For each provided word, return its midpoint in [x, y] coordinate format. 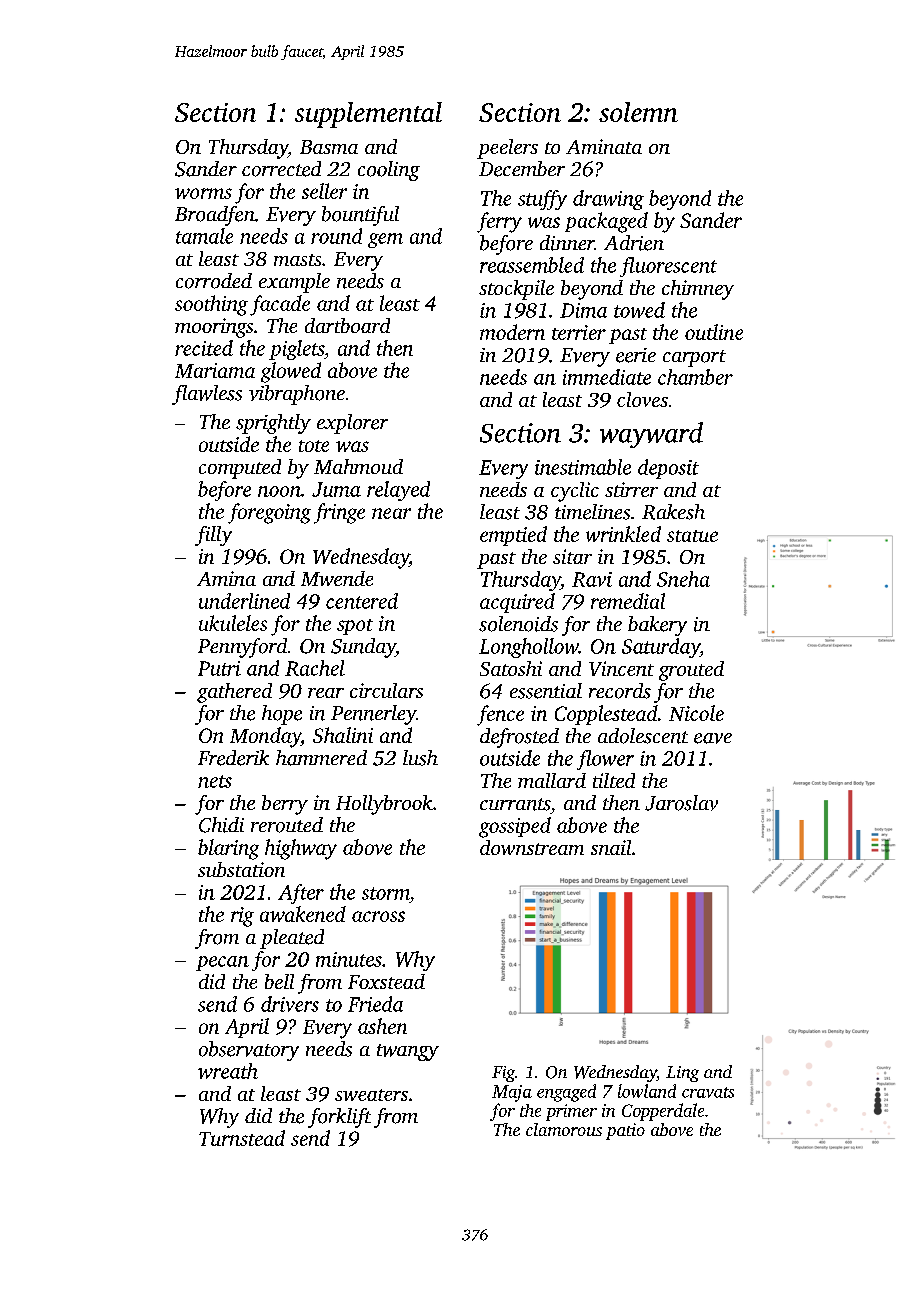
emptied [513, 536]
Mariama [215, 370]
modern [512, 332]
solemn [638, 112]
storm [386, 893]
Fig [503, 1074]
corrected [281, 169]
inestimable [583, 467]
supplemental [368, 115]
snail [611, 847]
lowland [647, 1091]
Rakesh [673, 512]
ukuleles [233, 623]
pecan [222, 963]
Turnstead [242, 1138]
